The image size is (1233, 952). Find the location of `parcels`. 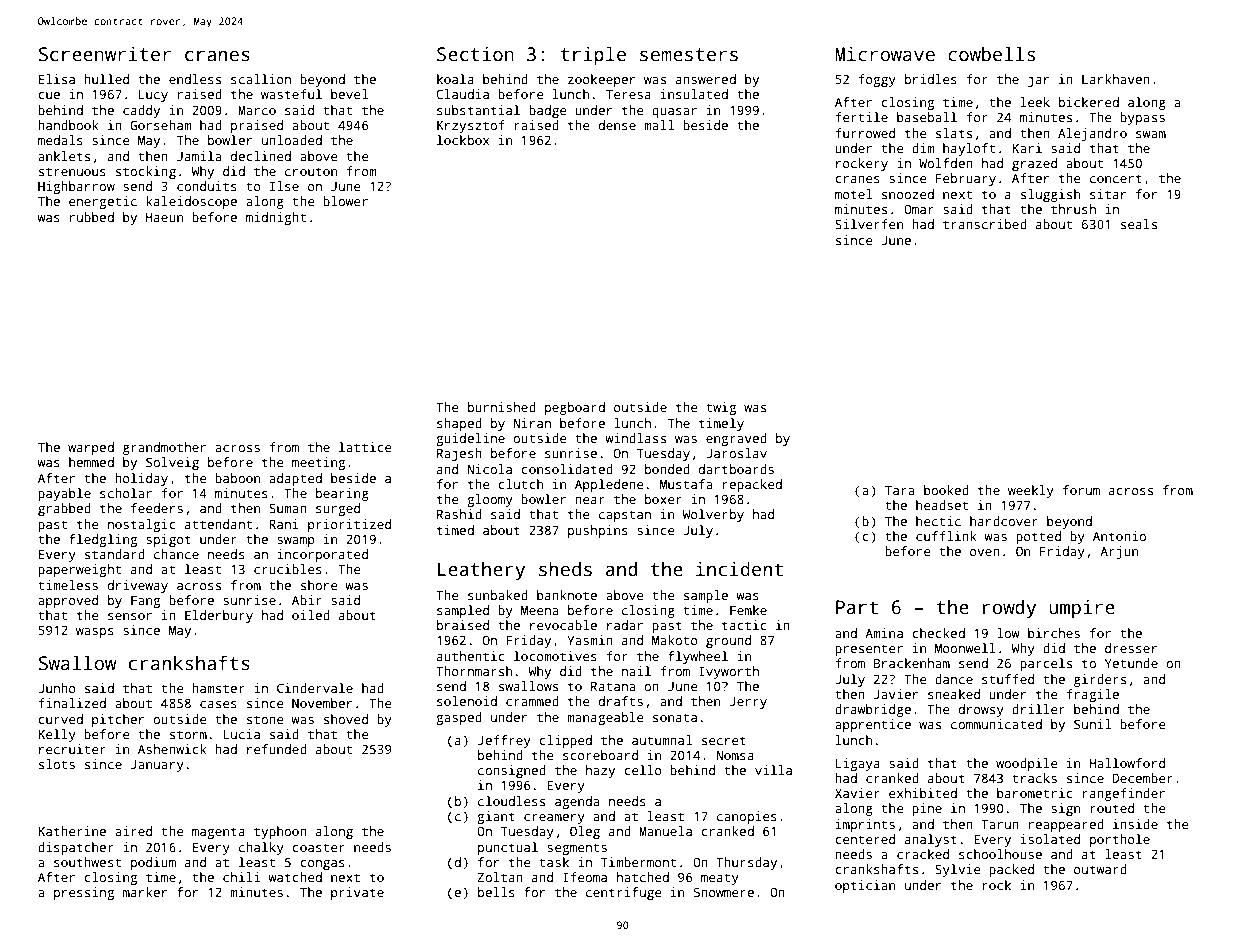

parcels is located at coordinates (1046, 664).
